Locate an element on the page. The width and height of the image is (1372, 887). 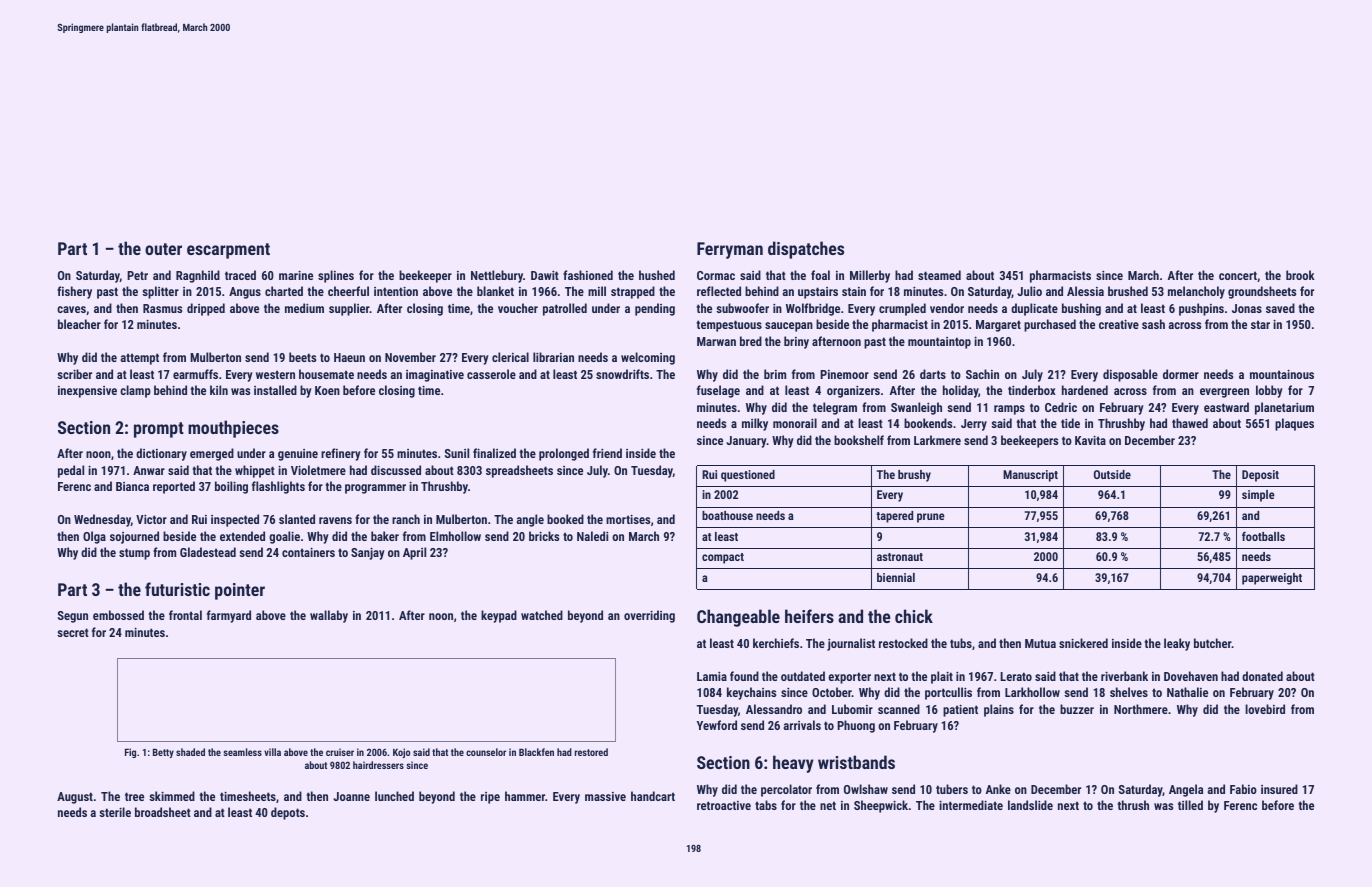
Phuong is located at coordinates (856, 726).
